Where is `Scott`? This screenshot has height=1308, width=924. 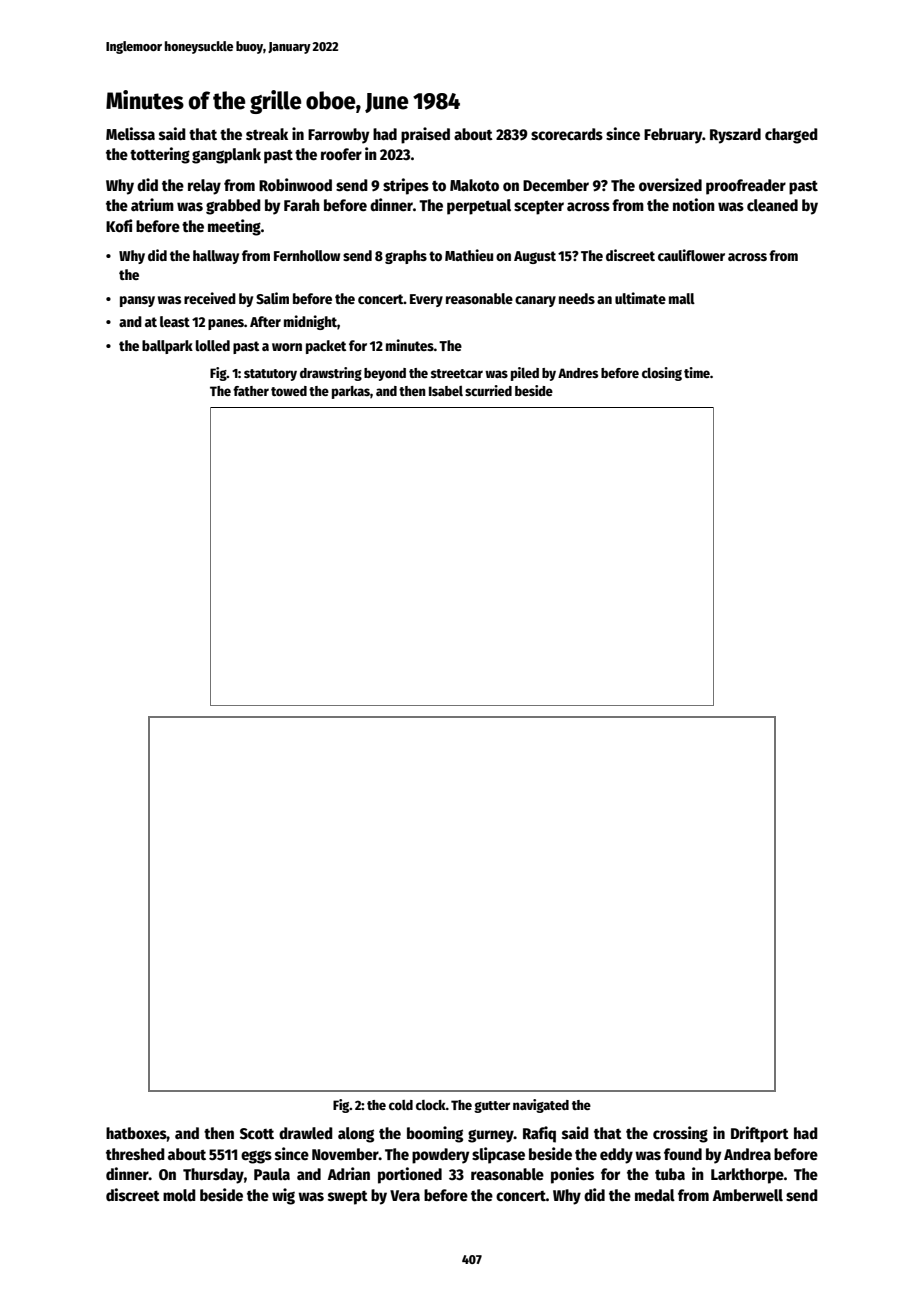
Scott is located at coordinates (257, 1134).
